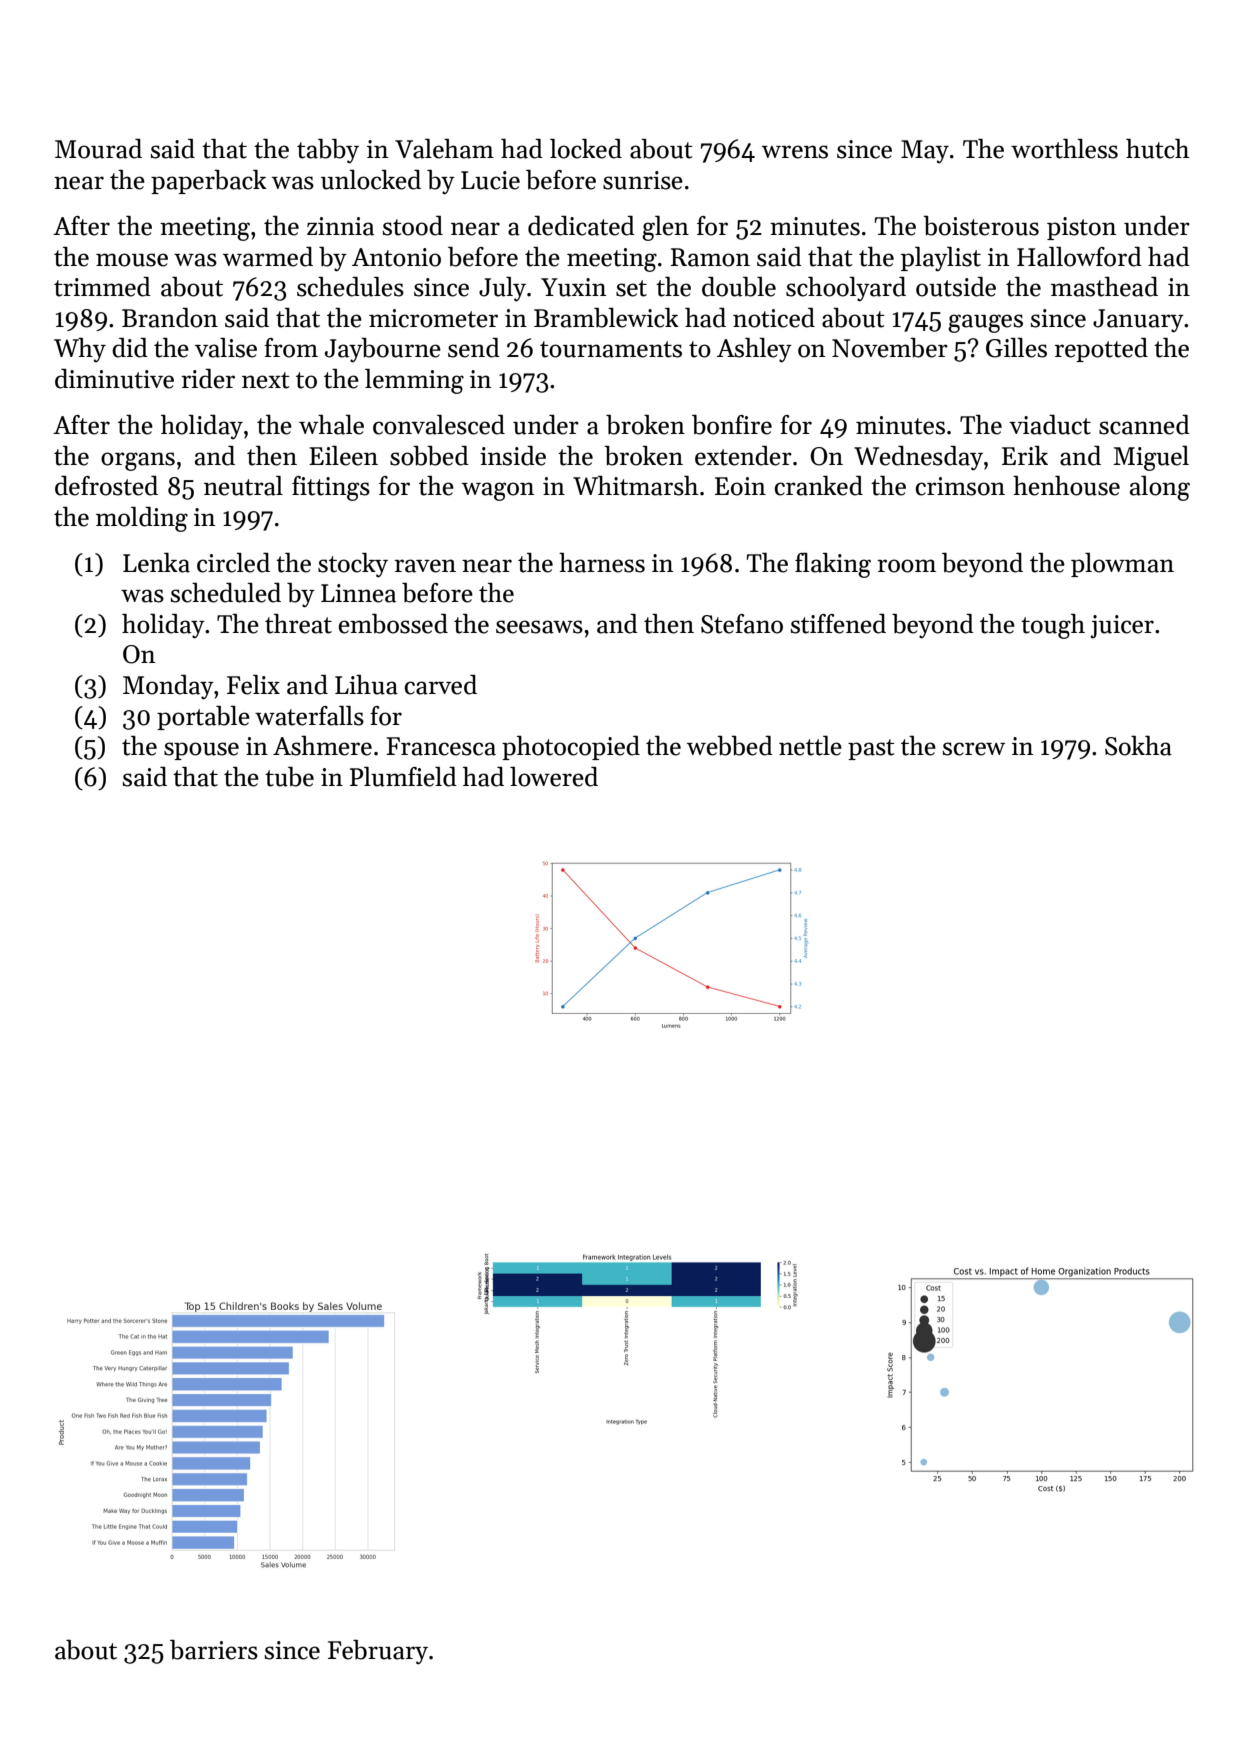 The image size is (1244, 1760). I want to click on paperback, so click(209, 182).
